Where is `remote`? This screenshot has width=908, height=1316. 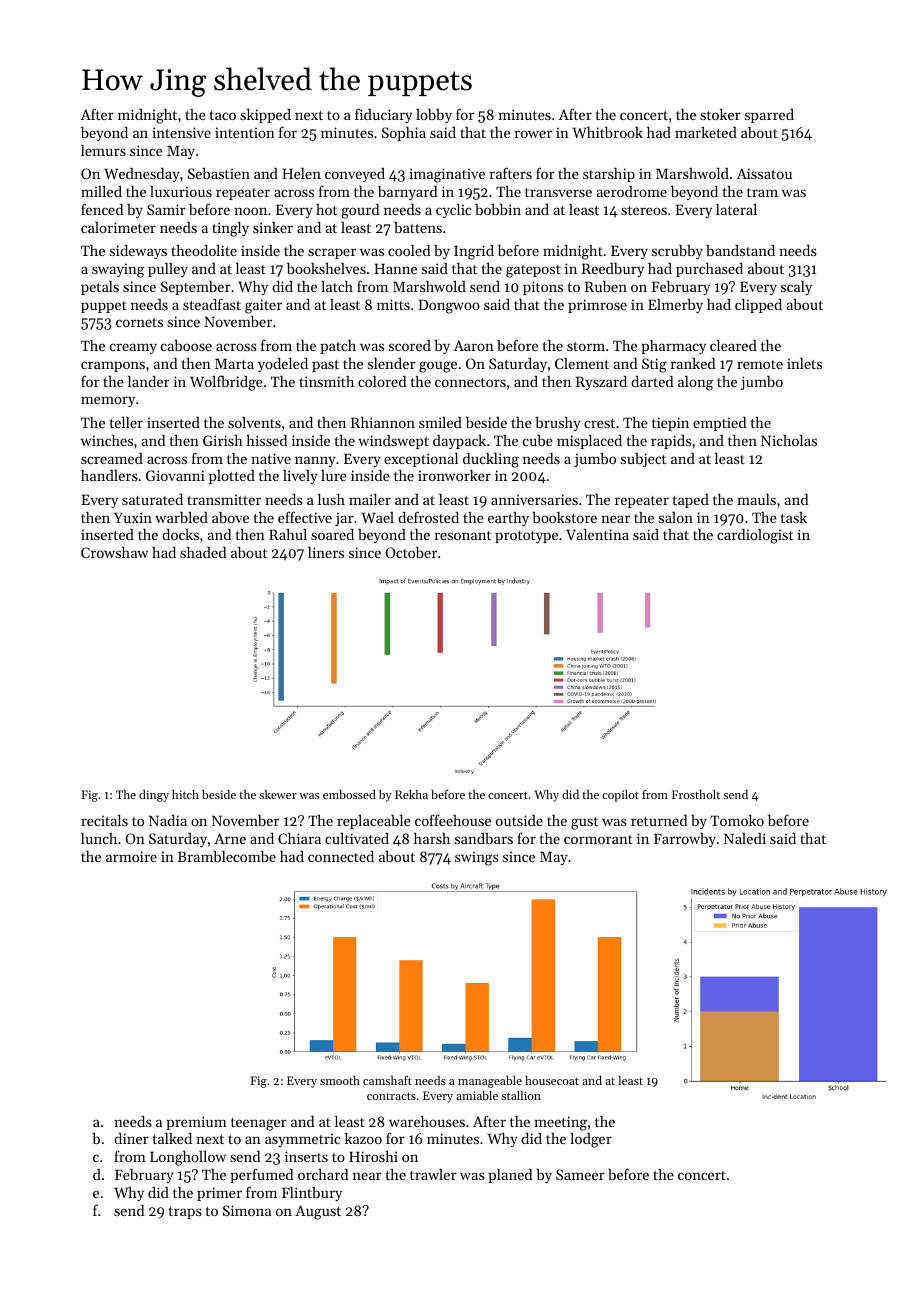
remote is located at coordinates (760, 364).
